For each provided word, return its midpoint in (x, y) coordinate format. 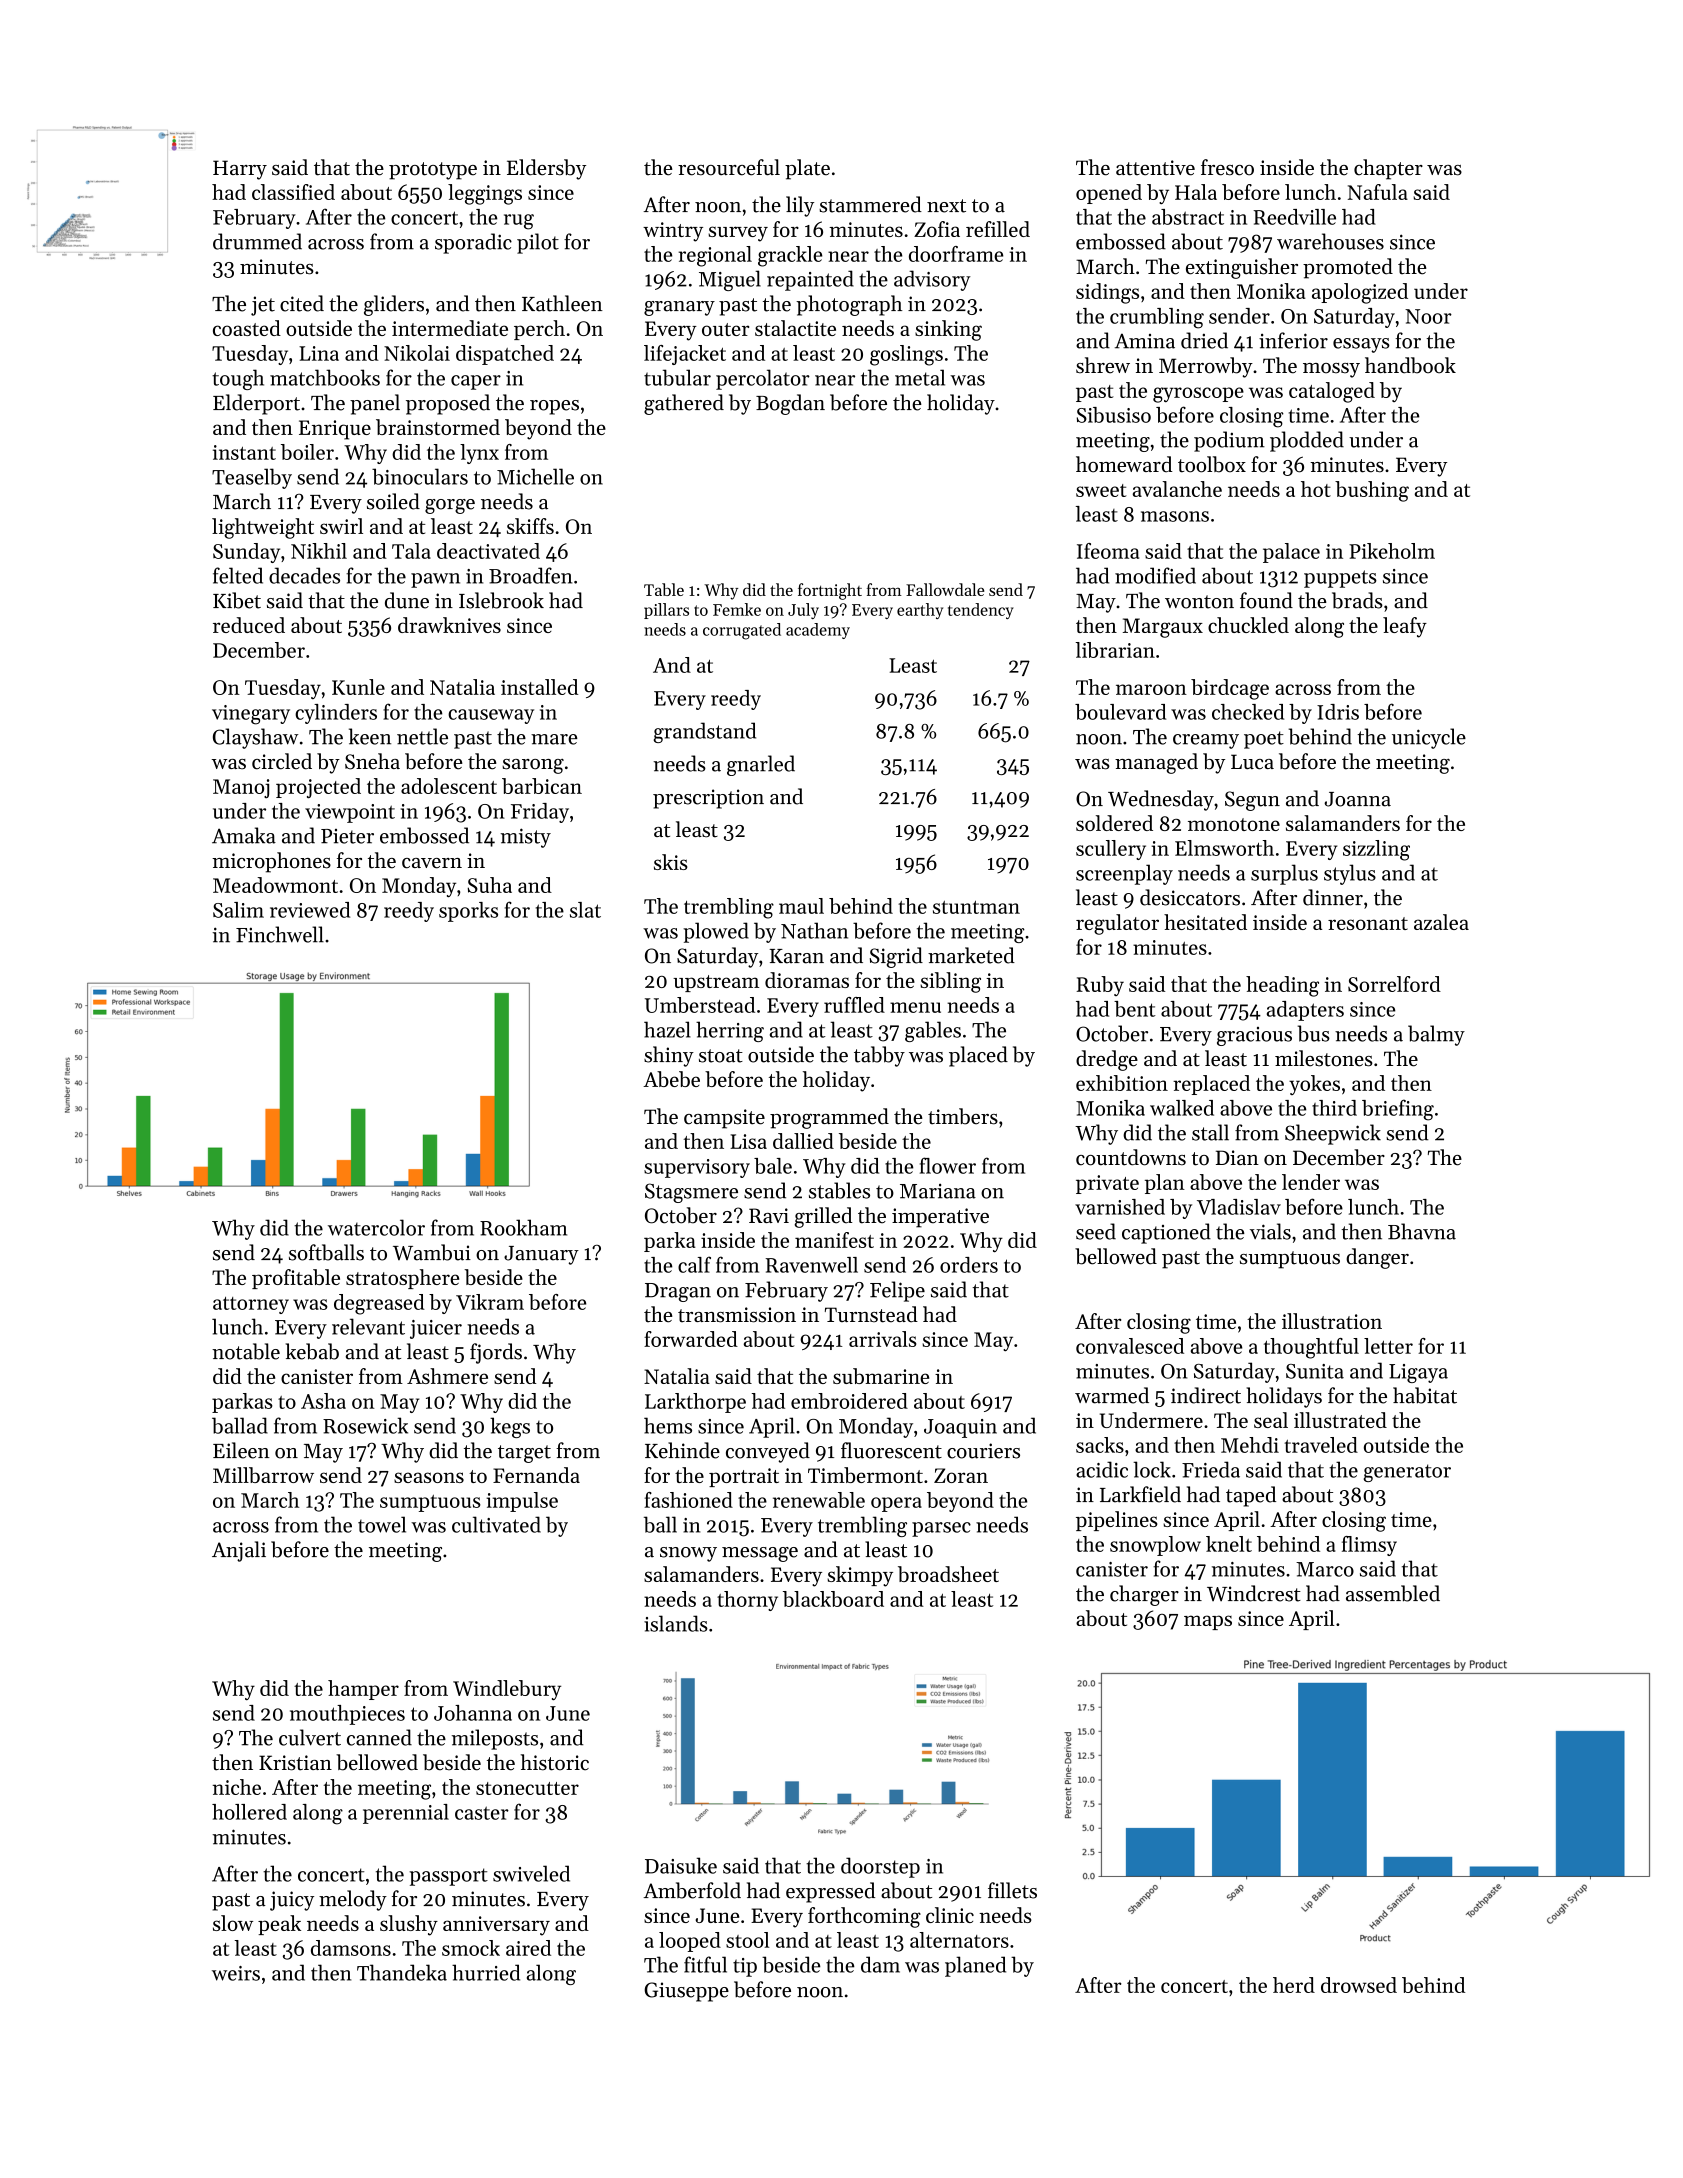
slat (585, 910)
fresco (1227, 167)
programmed (829, 1118)
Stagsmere (691, 1193)
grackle (790, 256)
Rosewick (365, 1425)
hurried (486, 1972)
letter (1388, 1346)
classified (293, 192)
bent (1135, 1009)
